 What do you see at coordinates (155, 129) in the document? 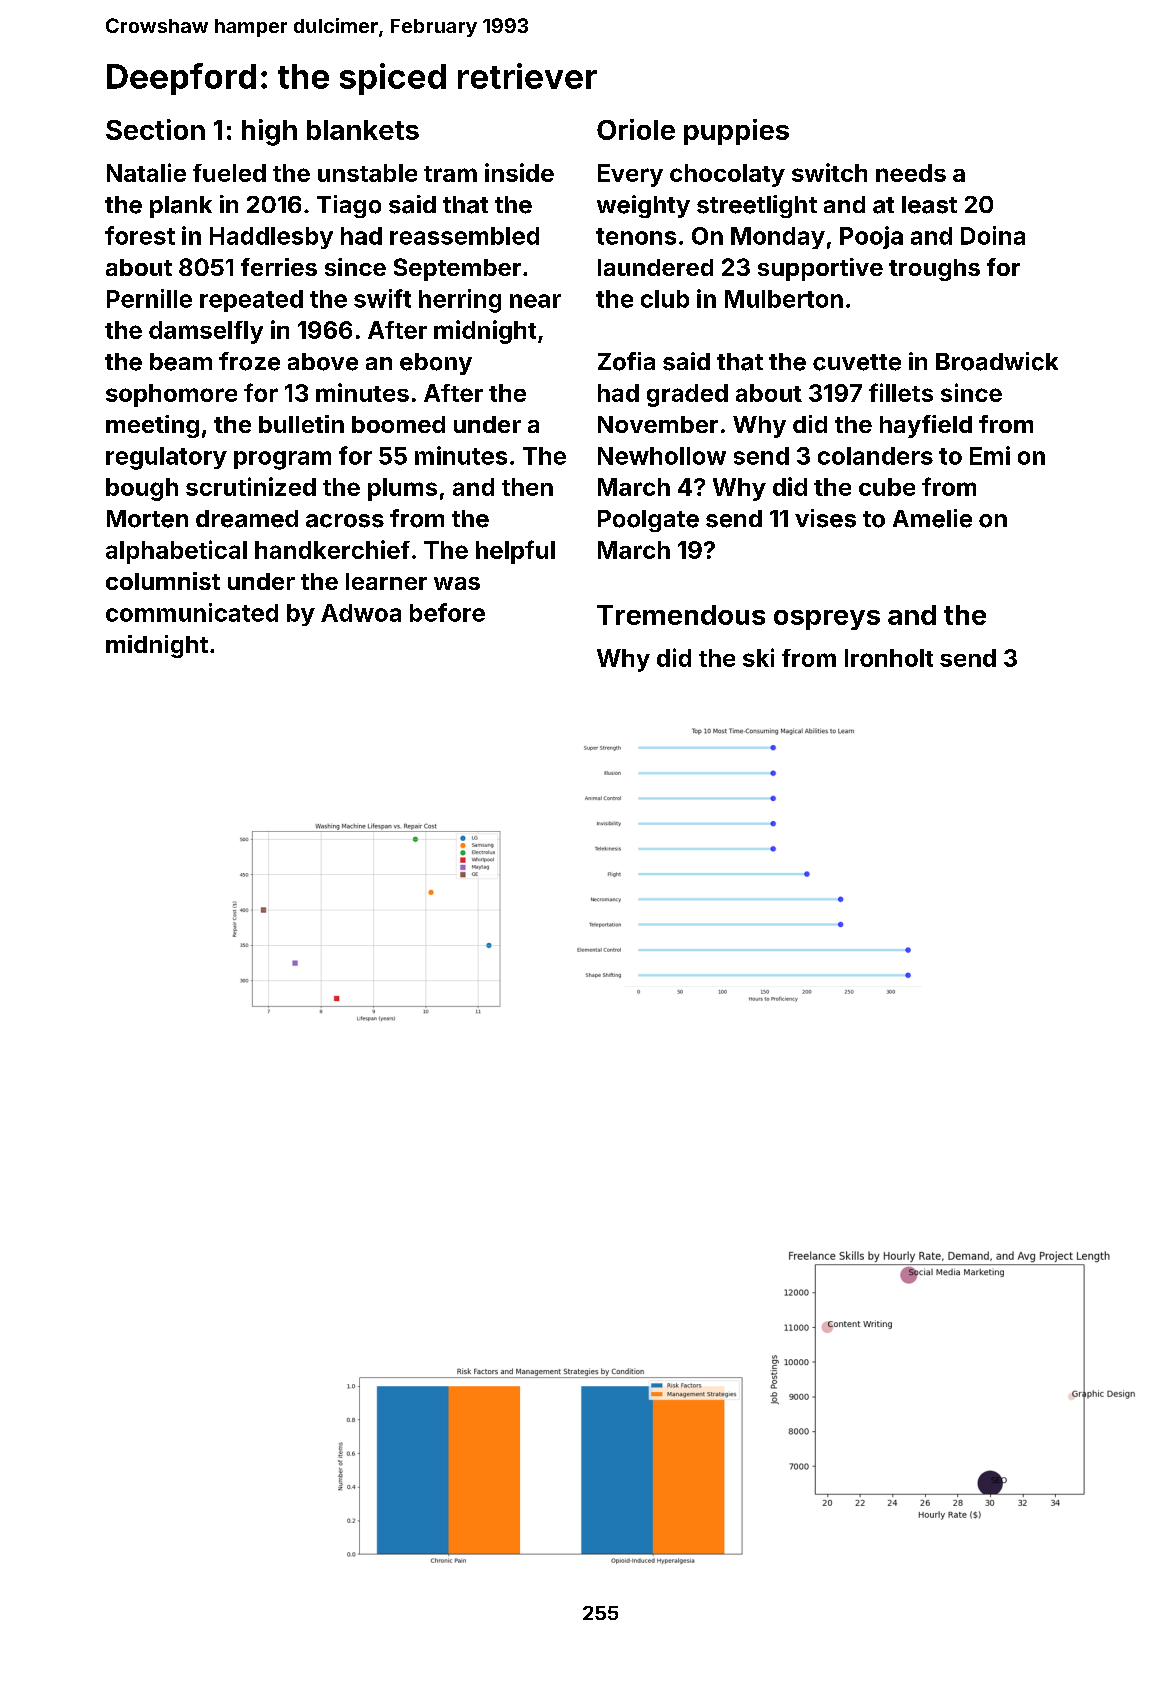
I see `Section` at bounding box center [155, 129].
